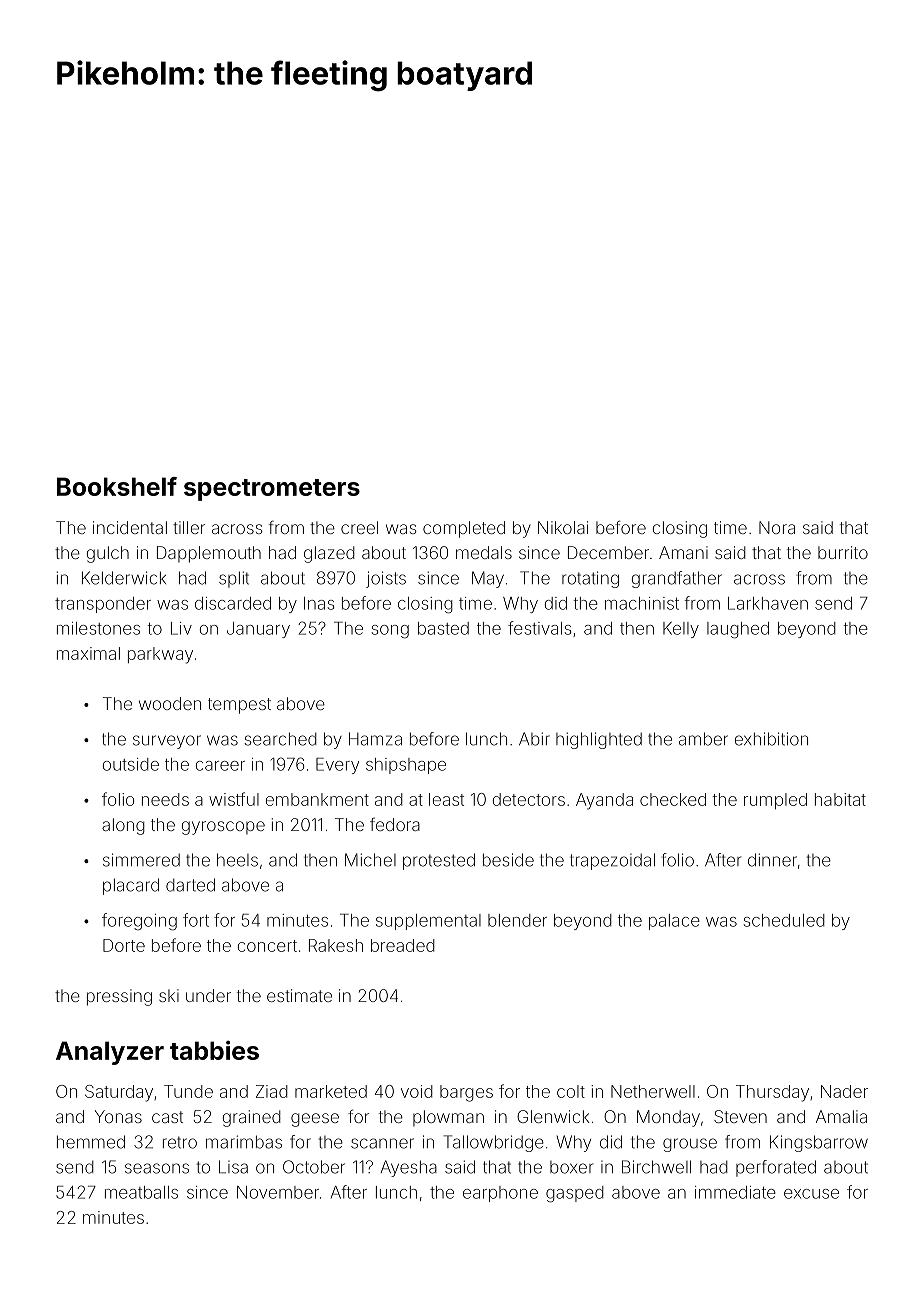  What do you see at coordinates (500, 1194) in the screenshot?
I see `earphone` at bounding box center [500, 1194].
